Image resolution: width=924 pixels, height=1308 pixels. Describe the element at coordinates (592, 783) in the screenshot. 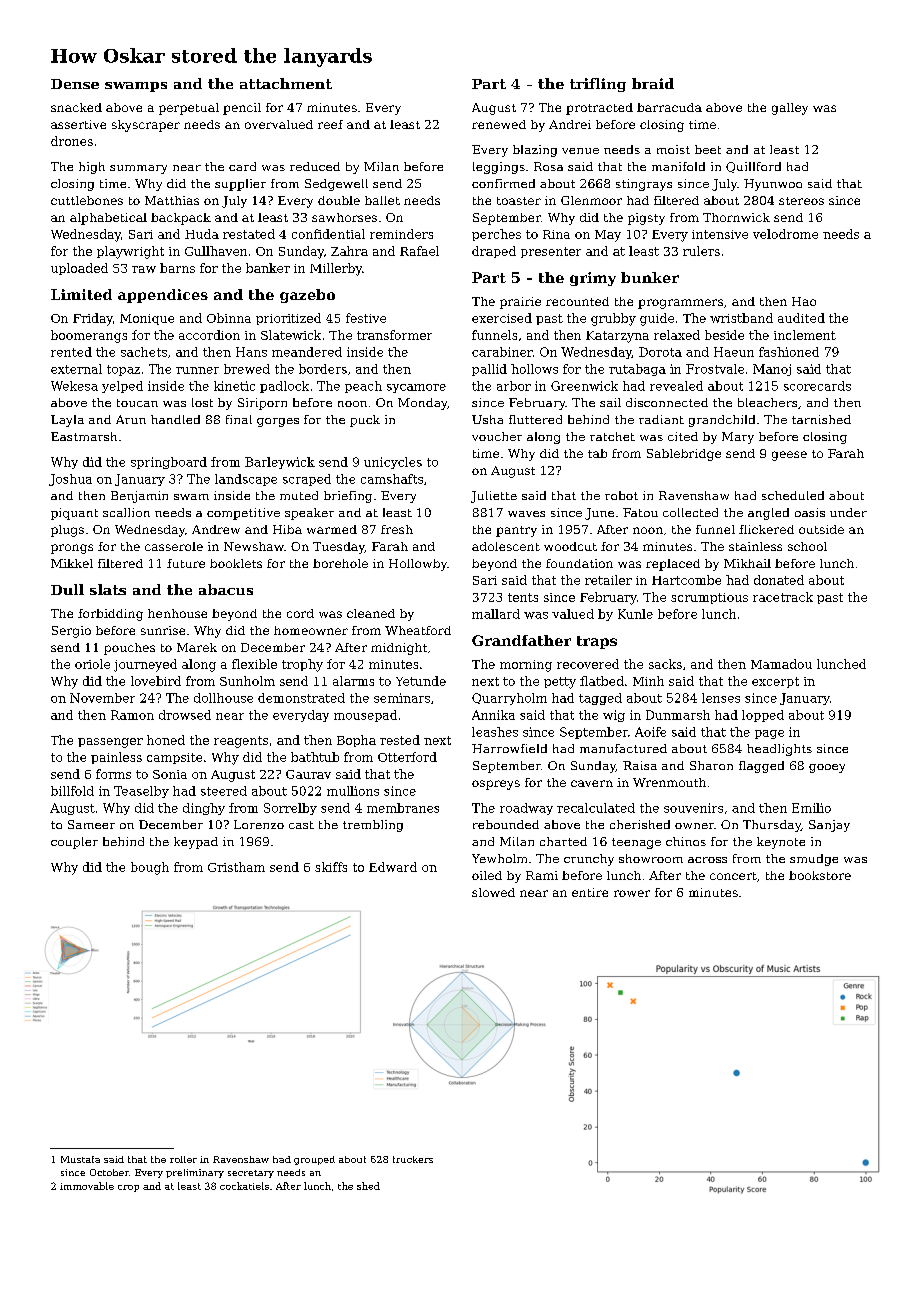

I see `cavern` at that location.
